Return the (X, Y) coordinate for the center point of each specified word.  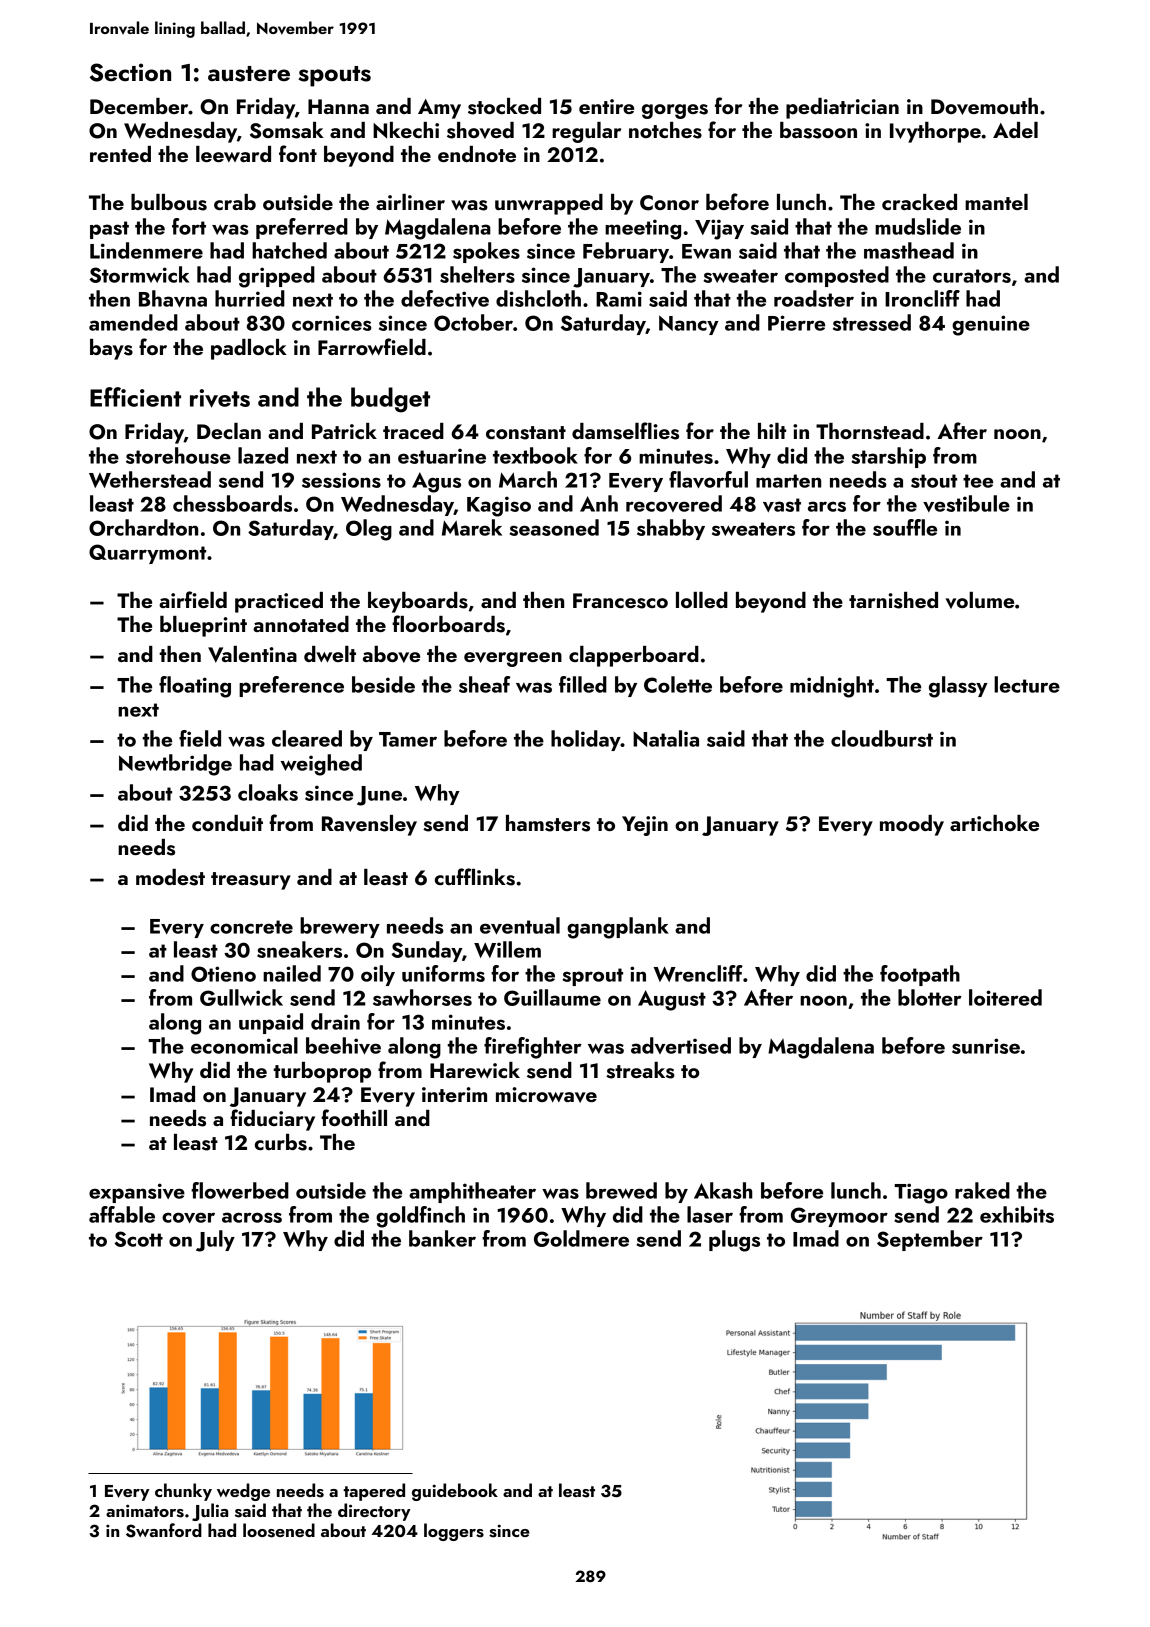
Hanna (338, 106)
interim (454, 1094)
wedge (243, 1492)
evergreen (513, 659)
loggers (454, 1532)
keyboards (418, 602)
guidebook (455, 1492)
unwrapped (549, 204)
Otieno (223, 974)
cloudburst (882, 738)
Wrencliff (698, 973)
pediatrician (842, 108)
